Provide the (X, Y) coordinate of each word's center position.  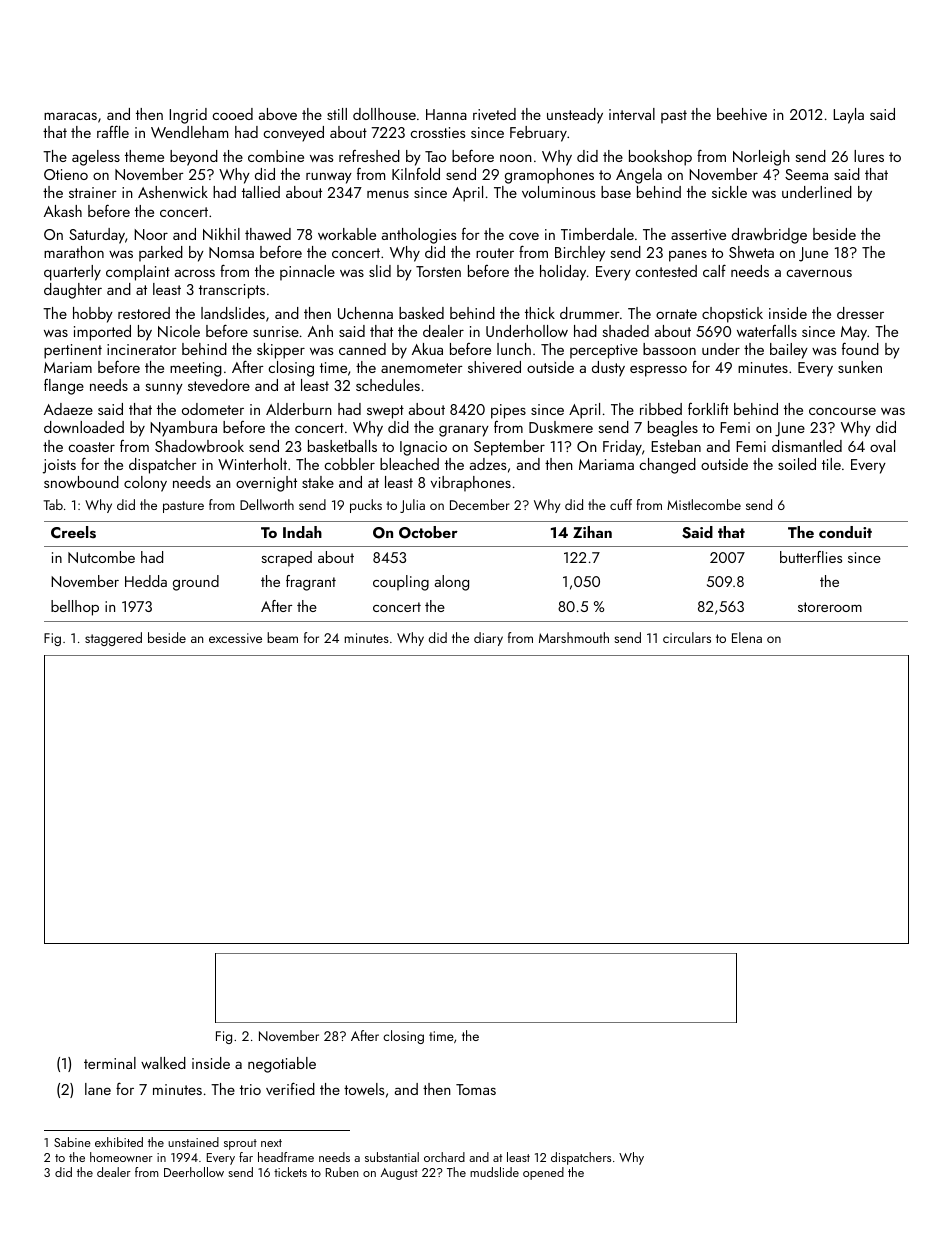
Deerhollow (194, 1172)
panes (688, 256)
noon (516, 158)
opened (543, 1173)
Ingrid (188, 116)
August (399, 1174)
